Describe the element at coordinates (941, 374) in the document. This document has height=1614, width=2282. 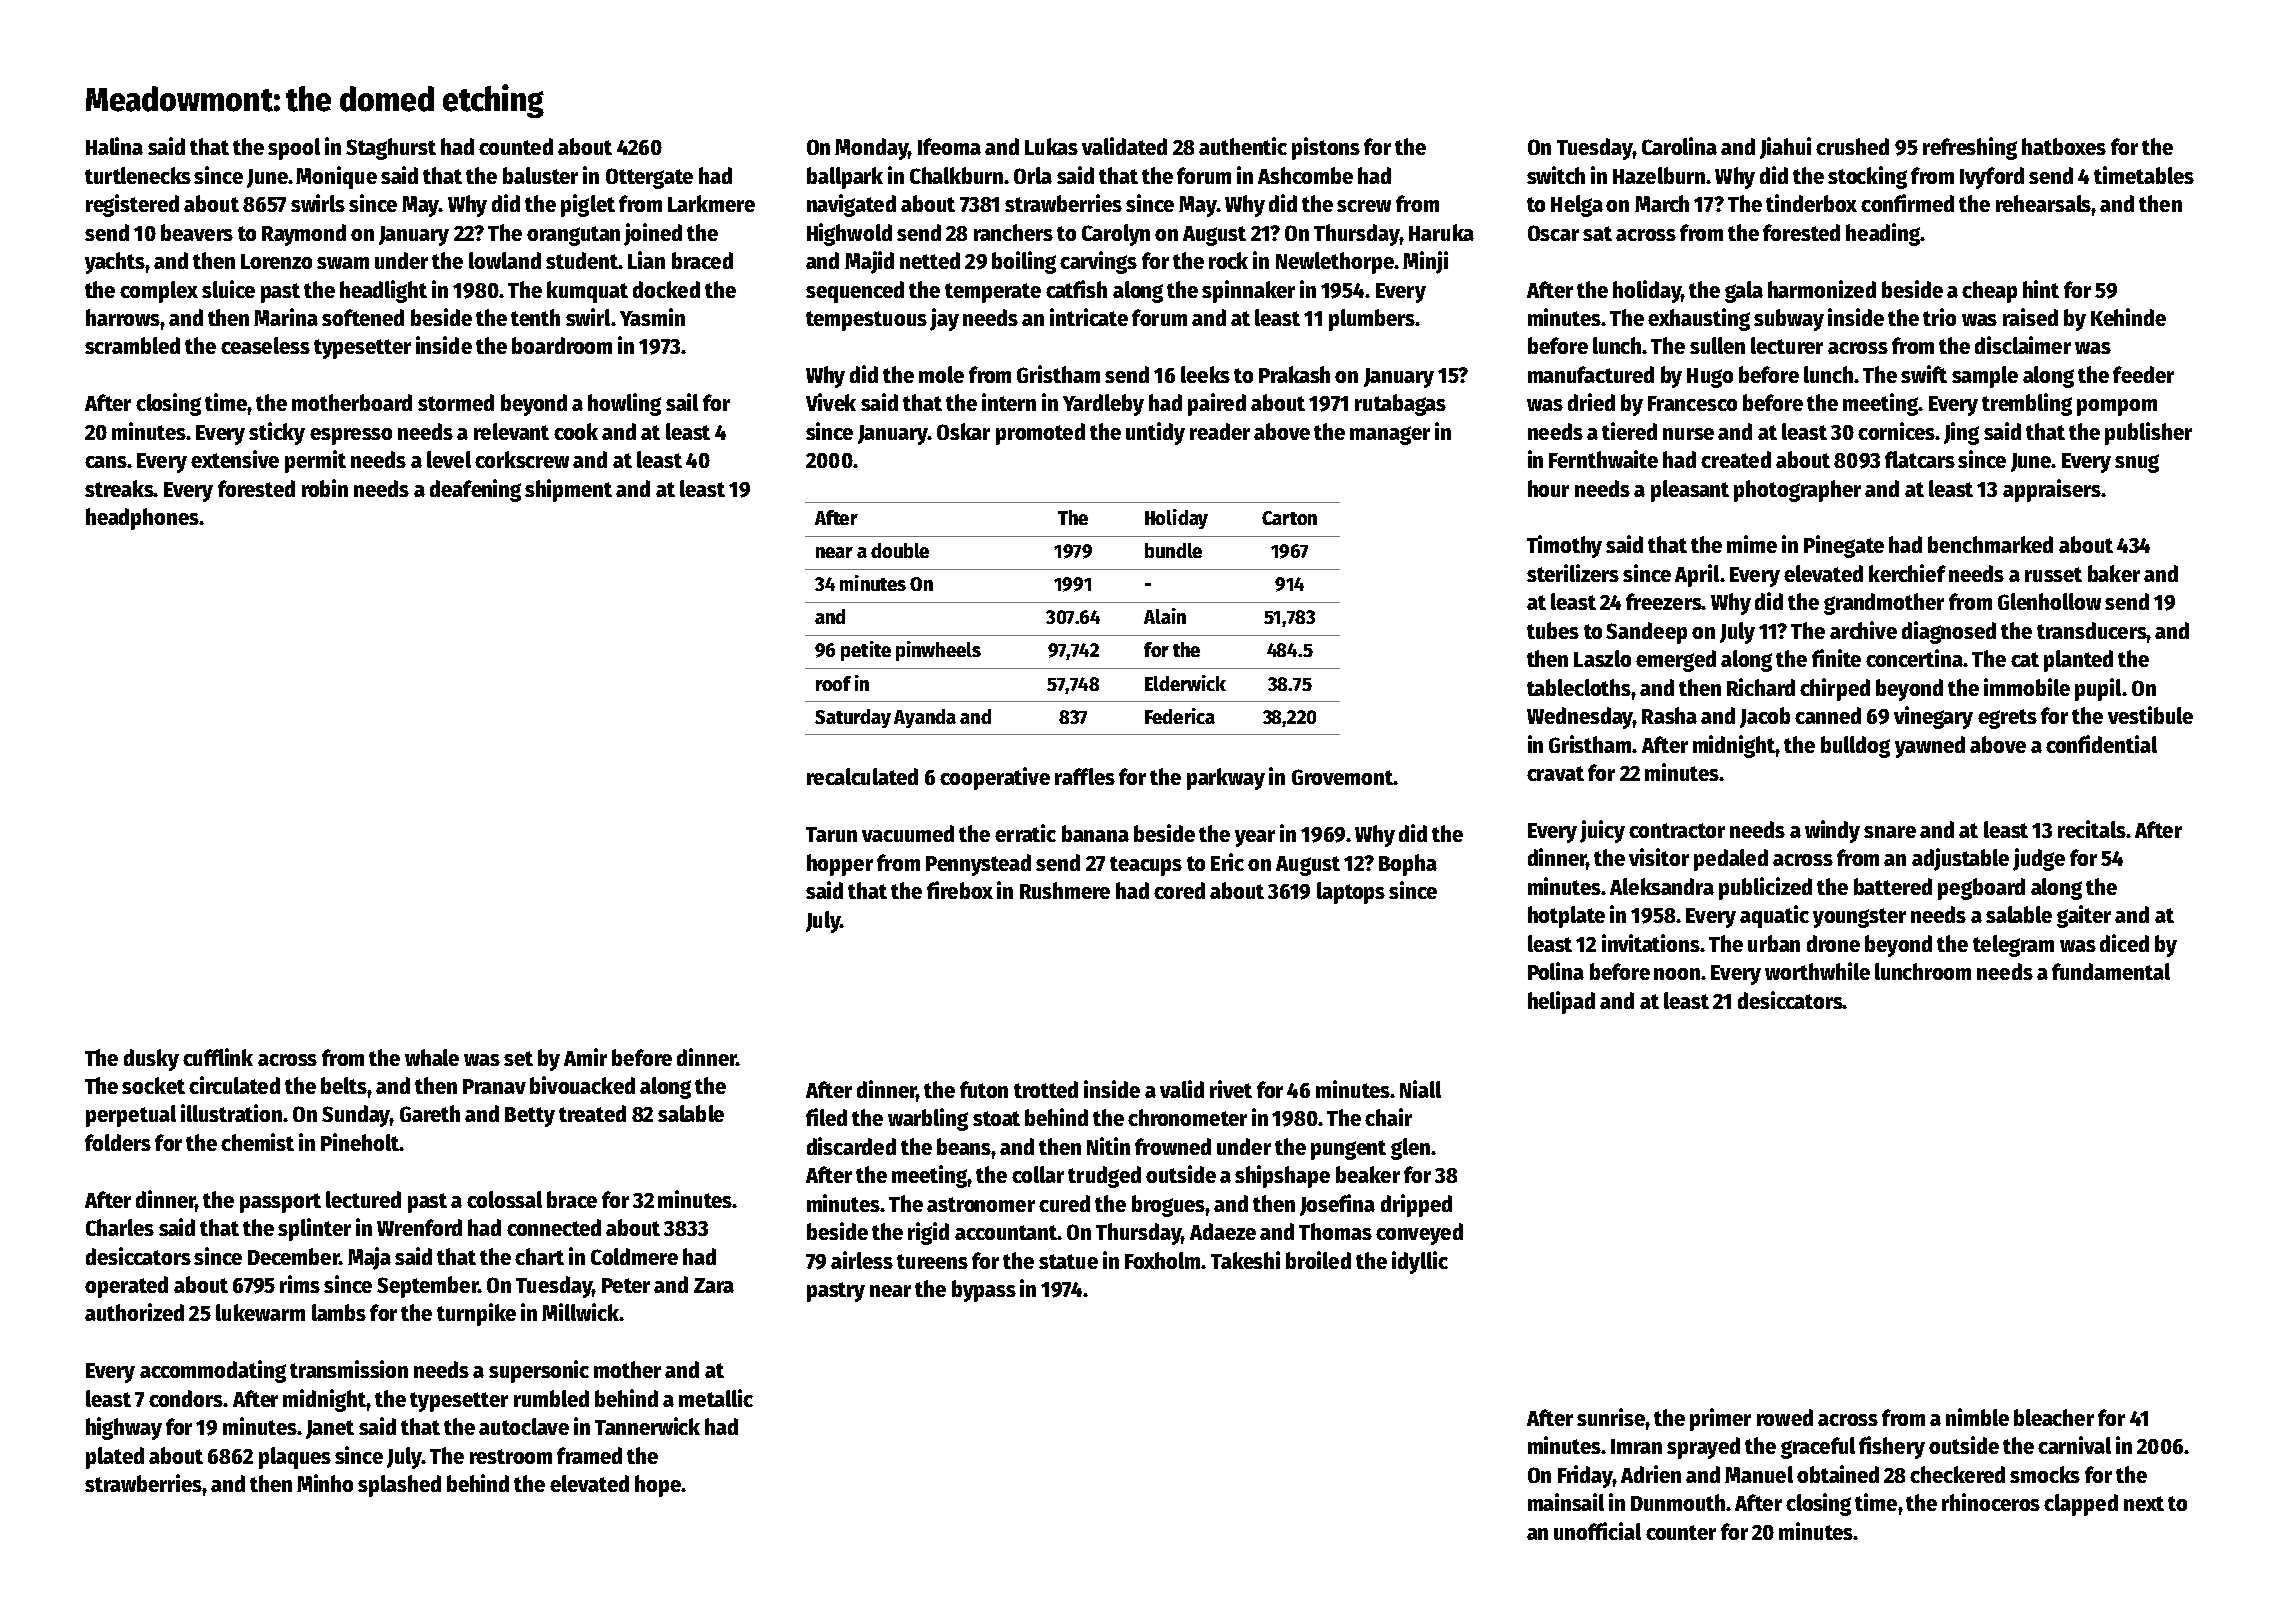
I see `mole` at that location.
